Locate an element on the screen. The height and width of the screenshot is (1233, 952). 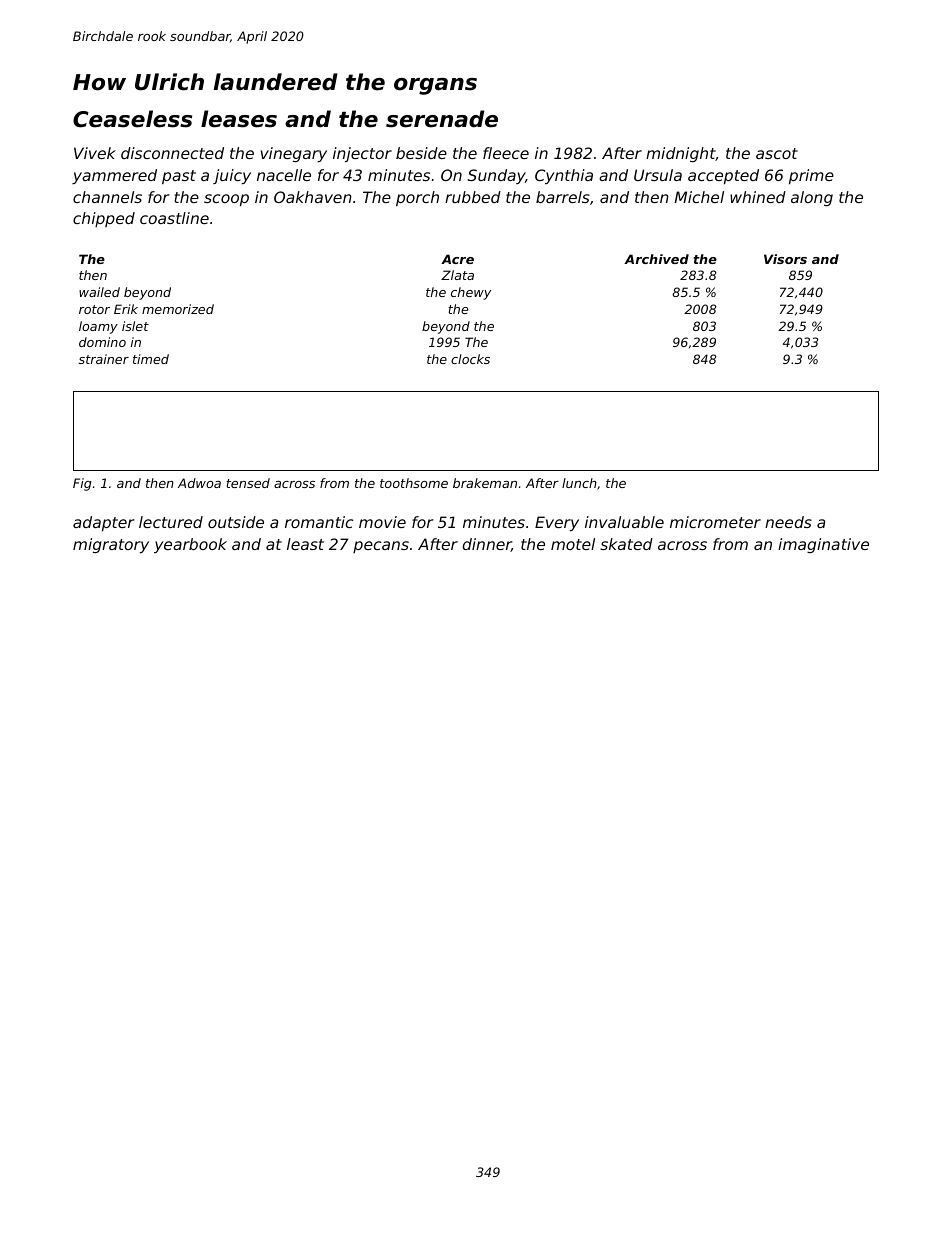
timed is located at coordinates (151, 359).
